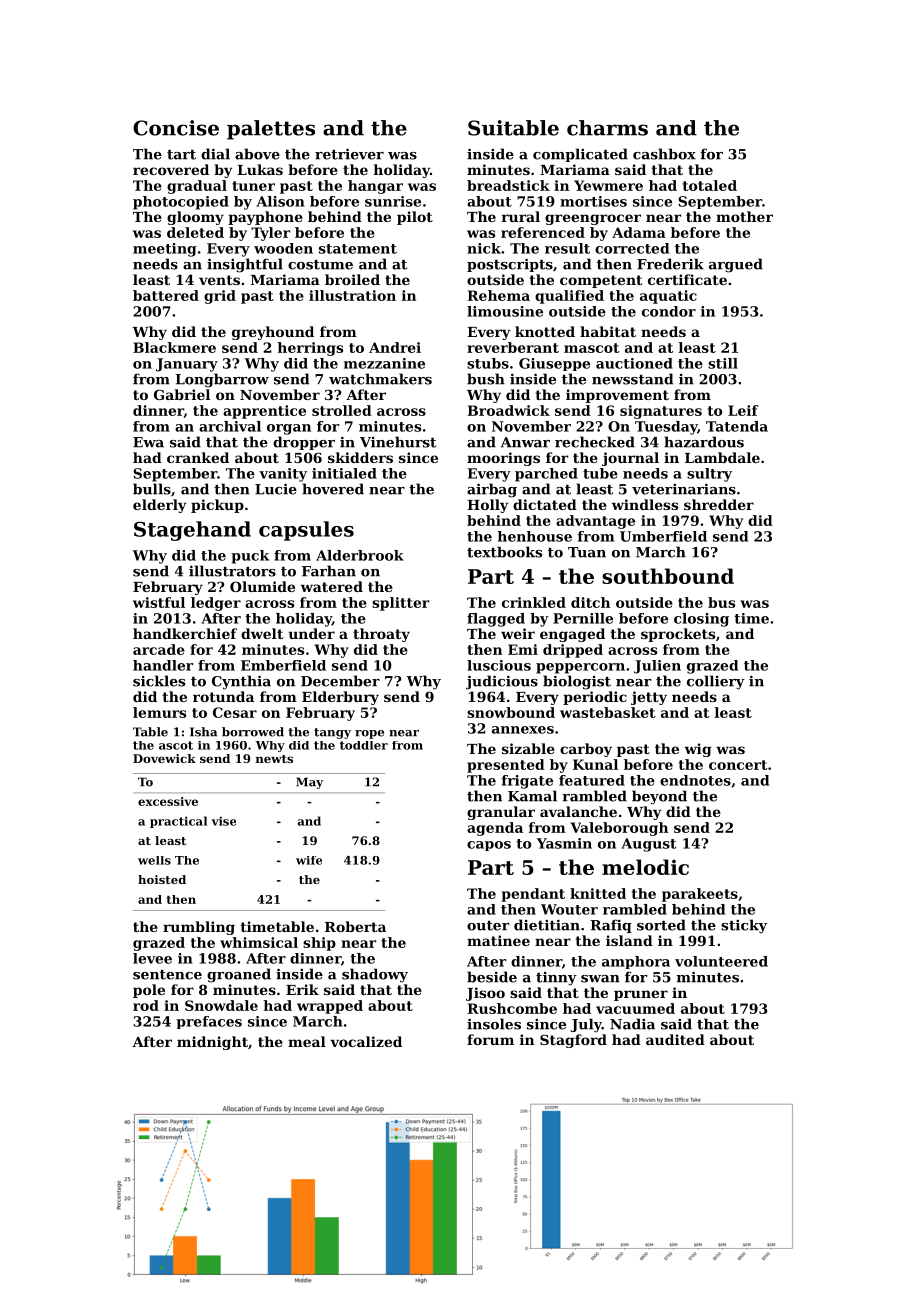 This screenshot has height=1316, width=908. Describe the element at coordinates (580, 155) in the screenshot. I see `complicated` at that location.
